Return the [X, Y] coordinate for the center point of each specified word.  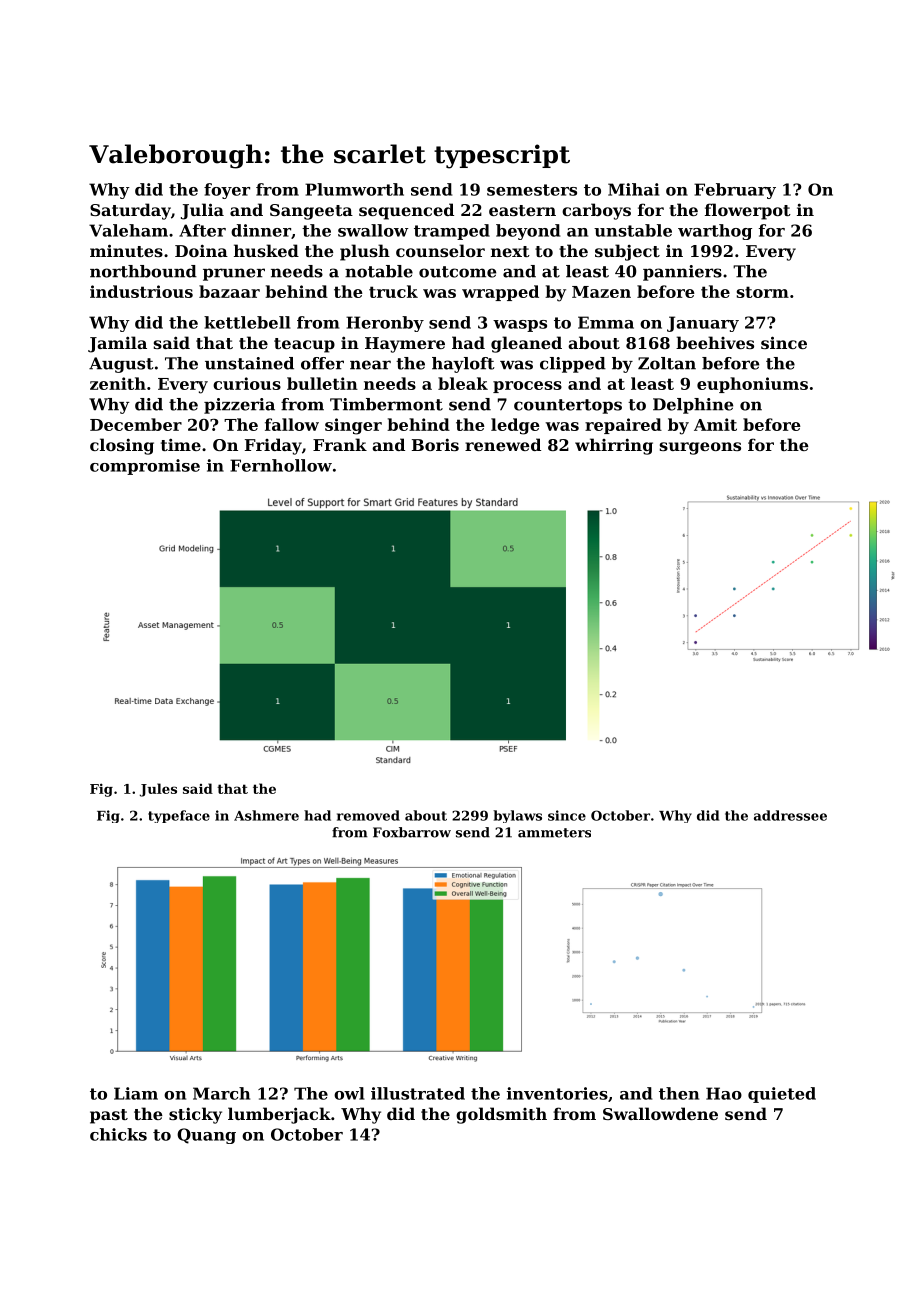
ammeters [554, 833]
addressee [790, 815]
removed [368, 815]
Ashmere [266, 815]
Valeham [128, 230]
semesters [532, 190]
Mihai [634, 189]
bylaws [517, 816]
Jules [158, 790]
